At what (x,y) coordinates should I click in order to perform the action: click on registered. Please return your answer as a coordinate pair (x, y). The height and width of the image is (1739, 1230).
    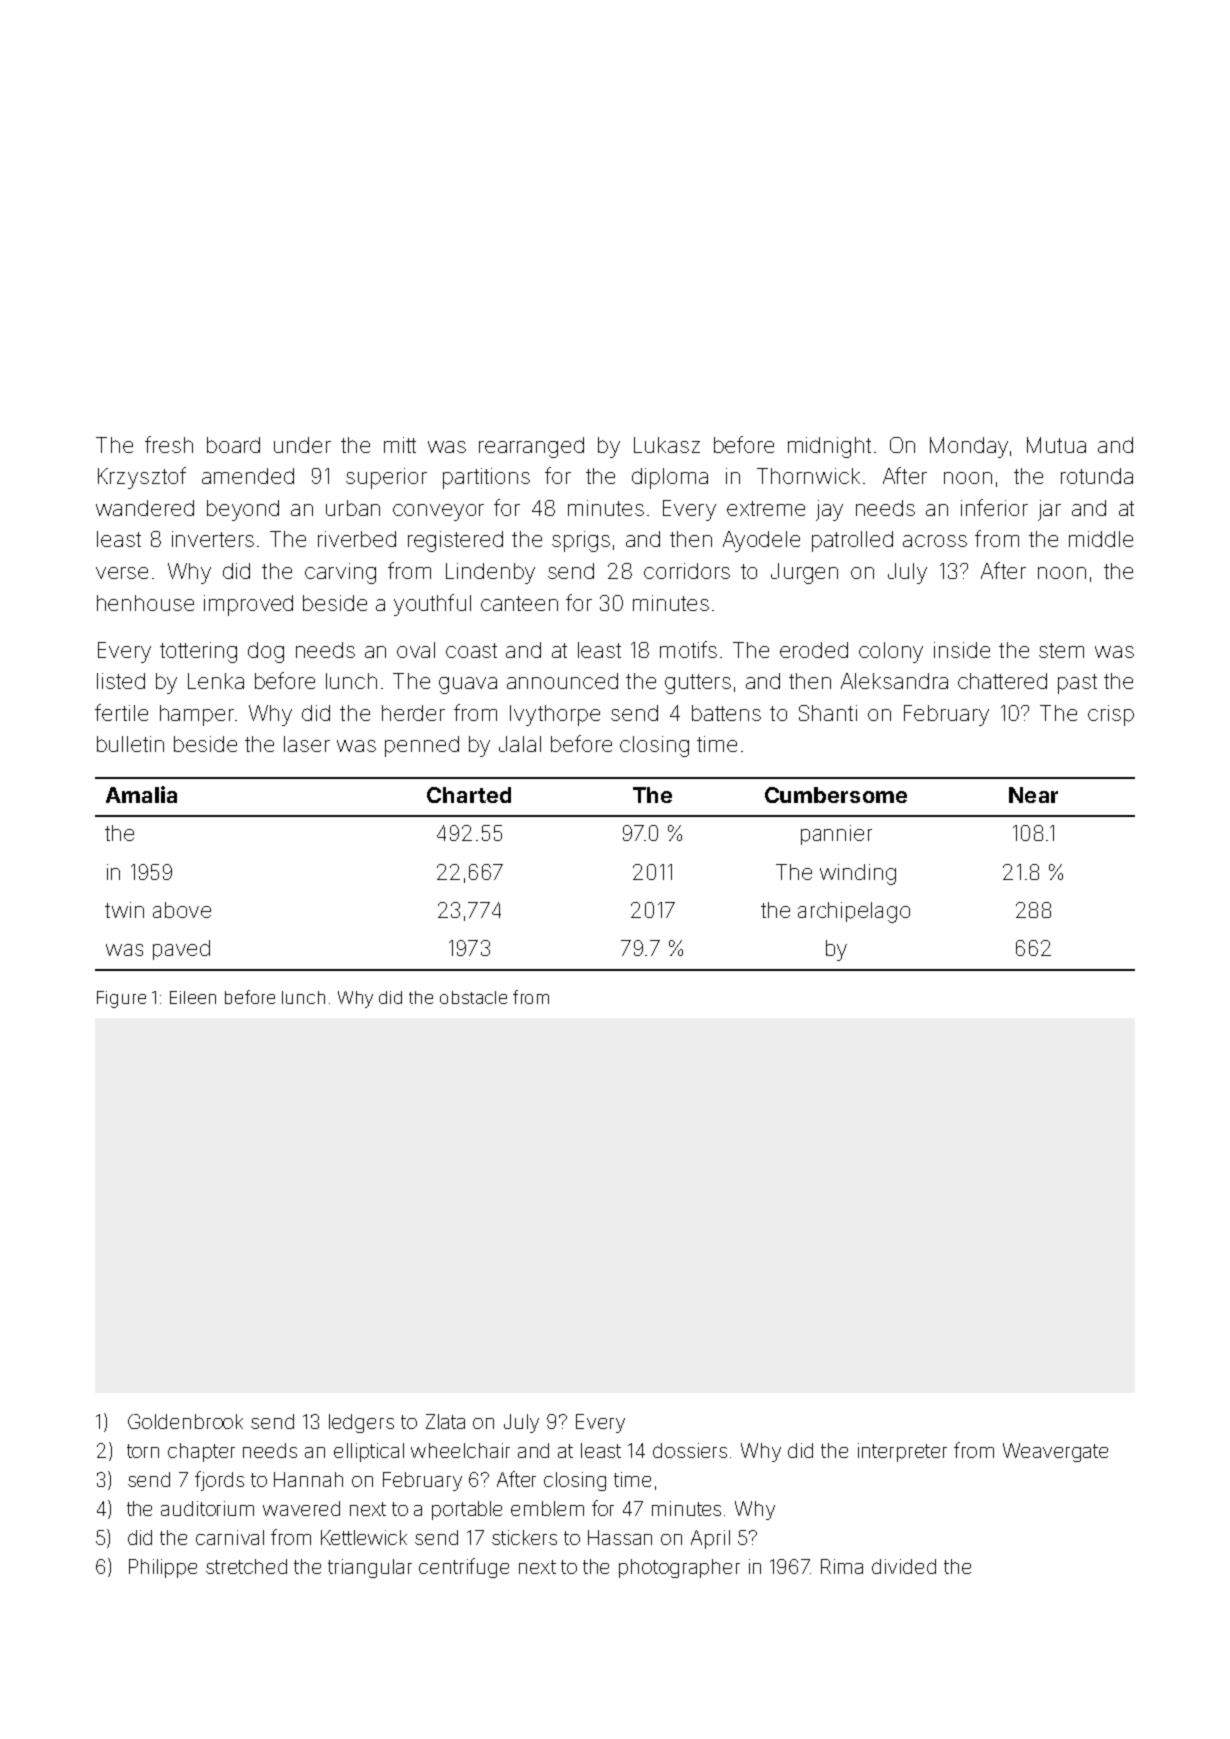
    Looking at the image, I should click on (455, 541).
